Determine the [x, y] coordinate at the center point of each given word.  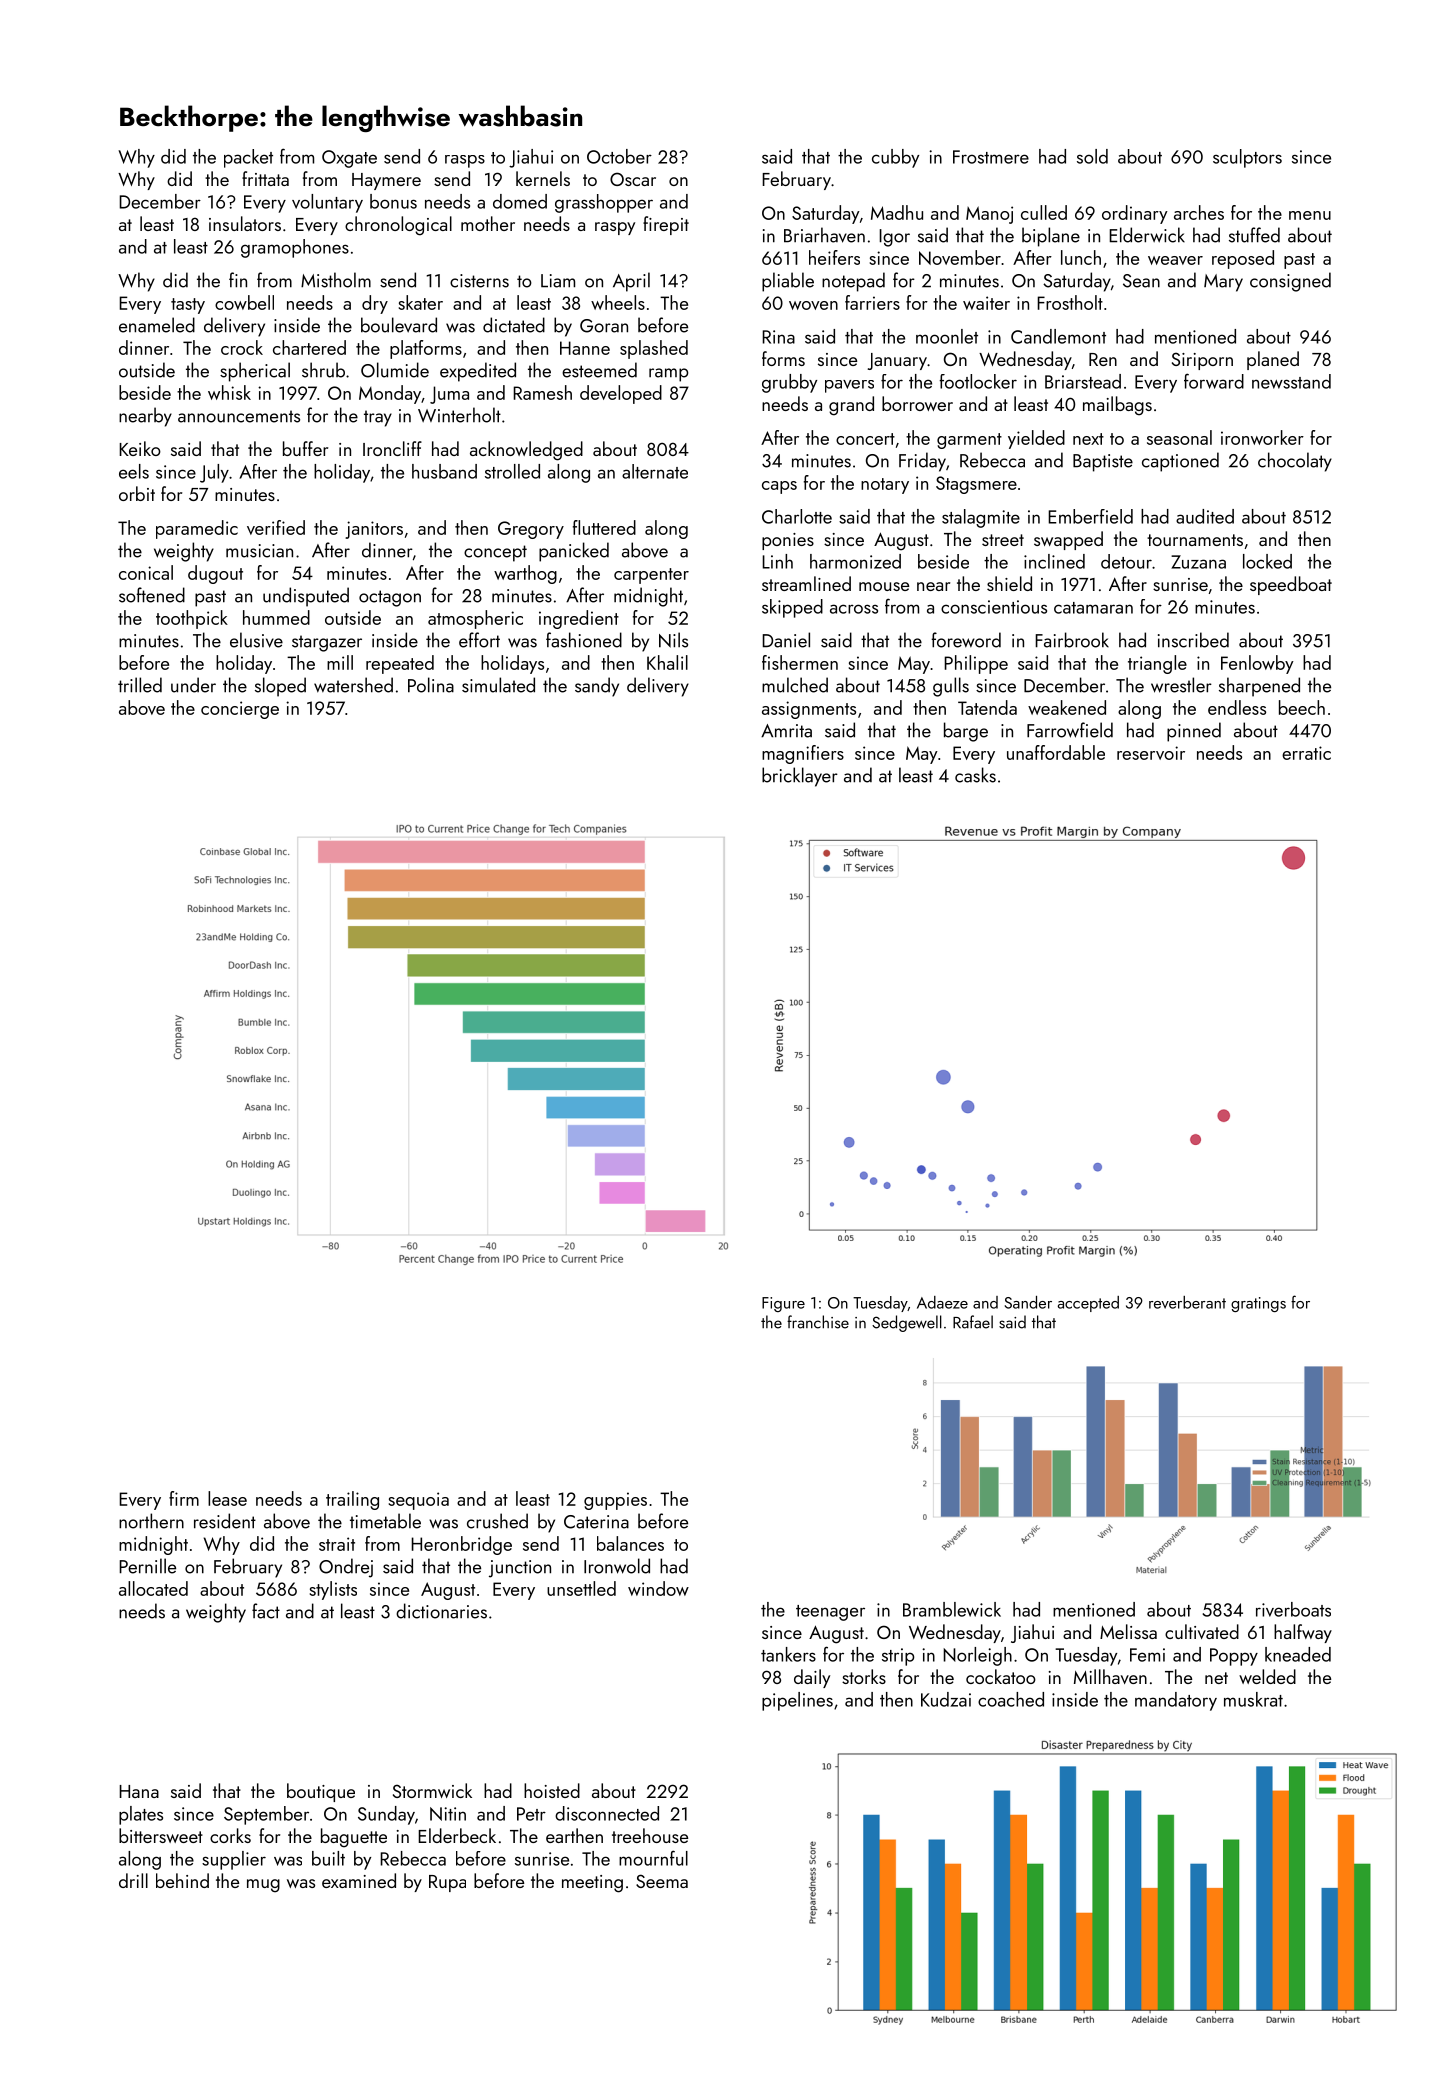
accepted [1088, 1304]
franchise [818, 1322]
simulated [498, 685]
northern [151, 1521]
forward [1214, 381]
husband [444, 471]
